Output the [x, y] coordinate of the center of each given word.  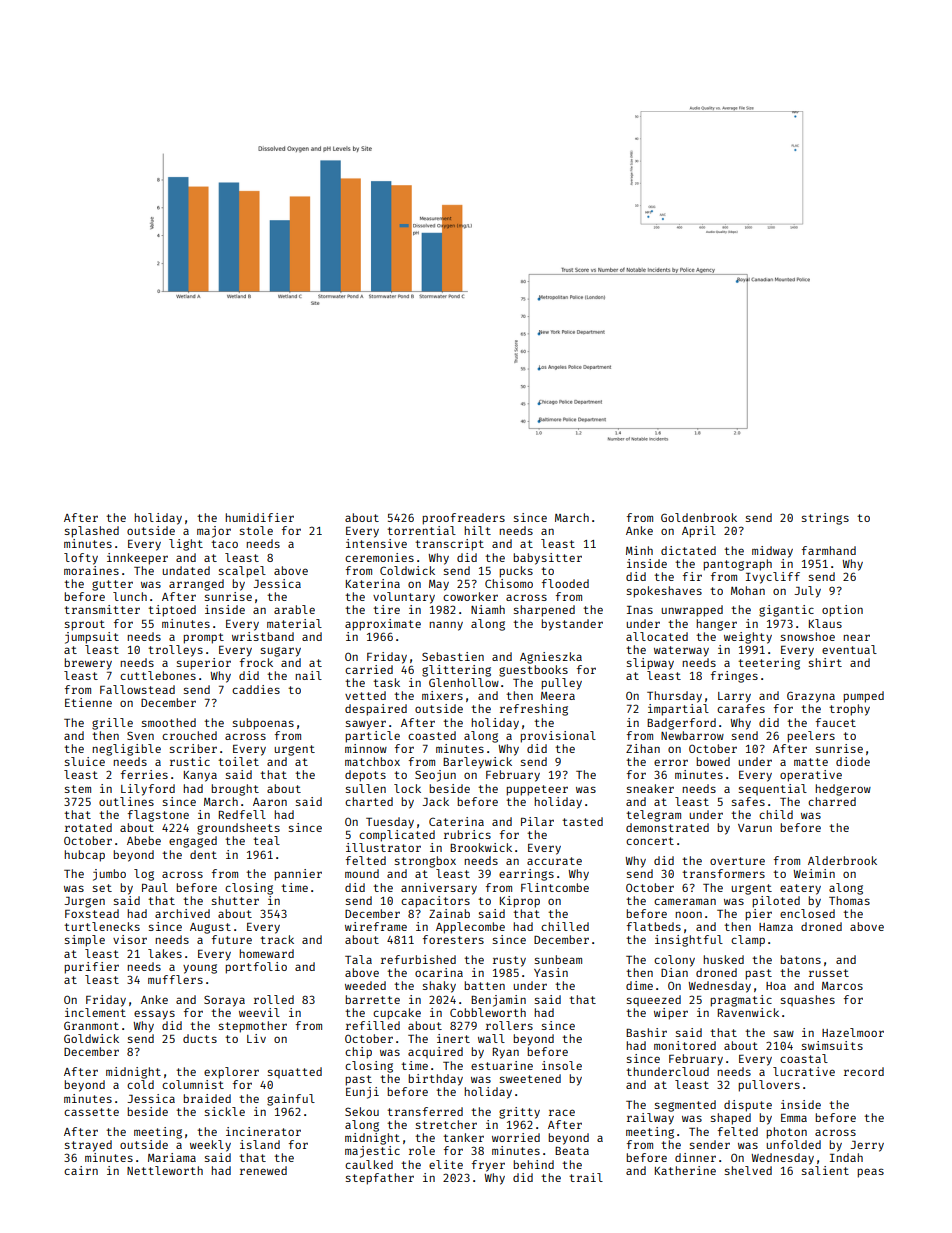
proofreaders [463, 519]
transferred [425, 1111]
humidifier [259, 517]
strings [825, 519]
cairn [81, 1170]
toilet [238, 761]
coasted [432, 735]
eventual [849, 649]
